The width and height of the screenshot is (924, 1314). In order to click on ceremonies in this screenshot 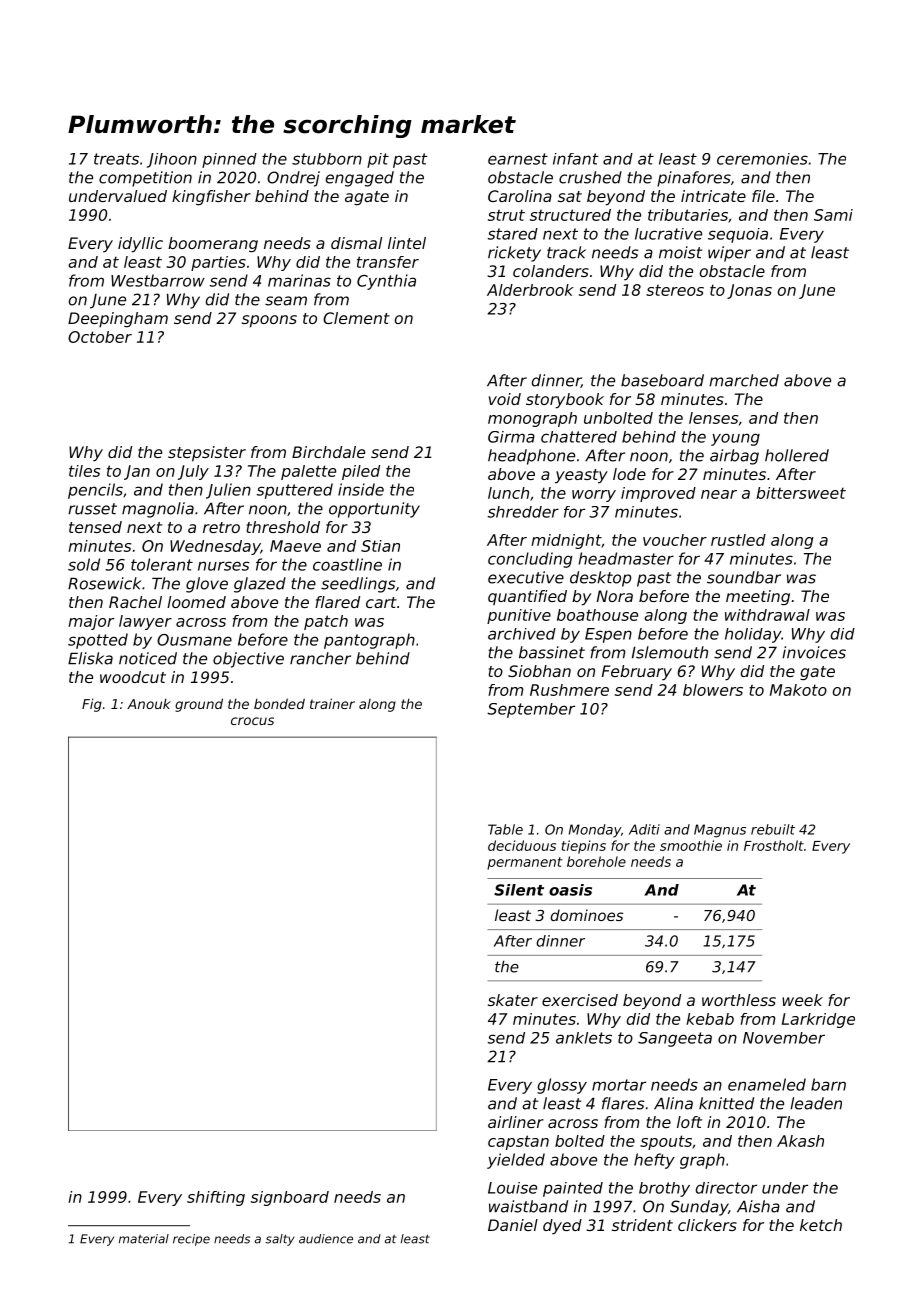, I will do `click(762, 159)`.
